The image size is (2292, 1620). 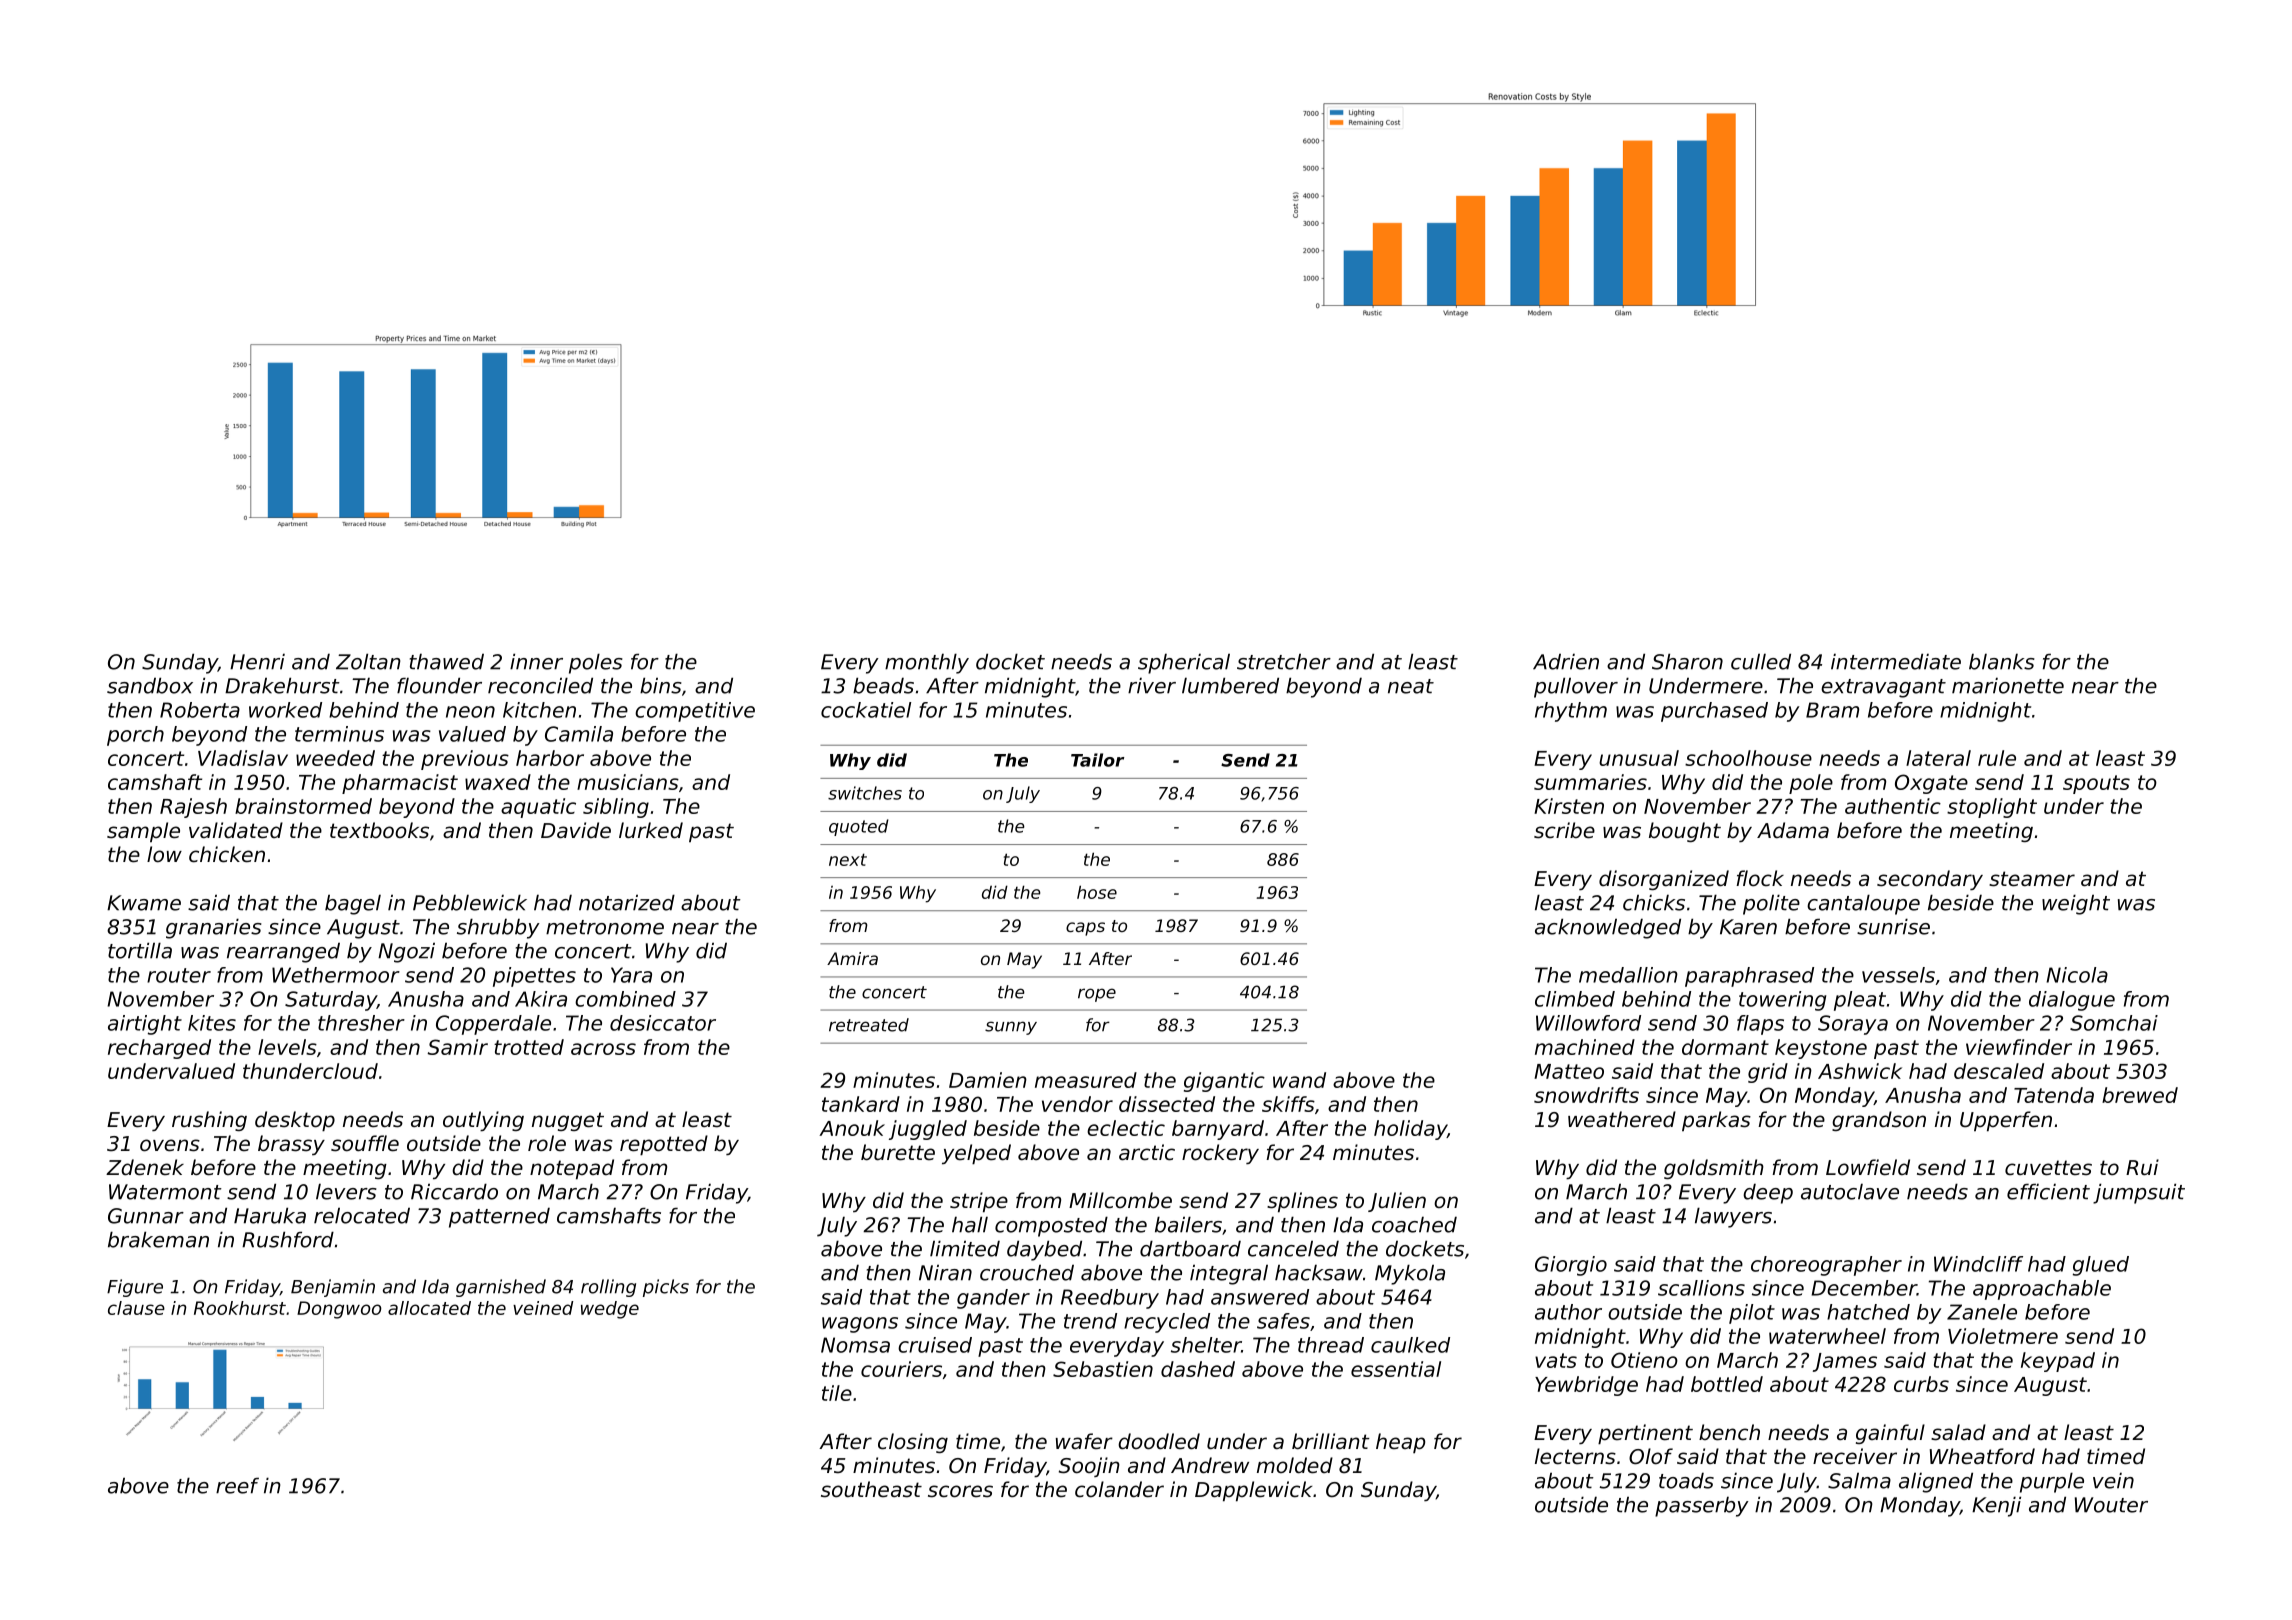 I want to click on essential, so click(x=1396, y=1369).
